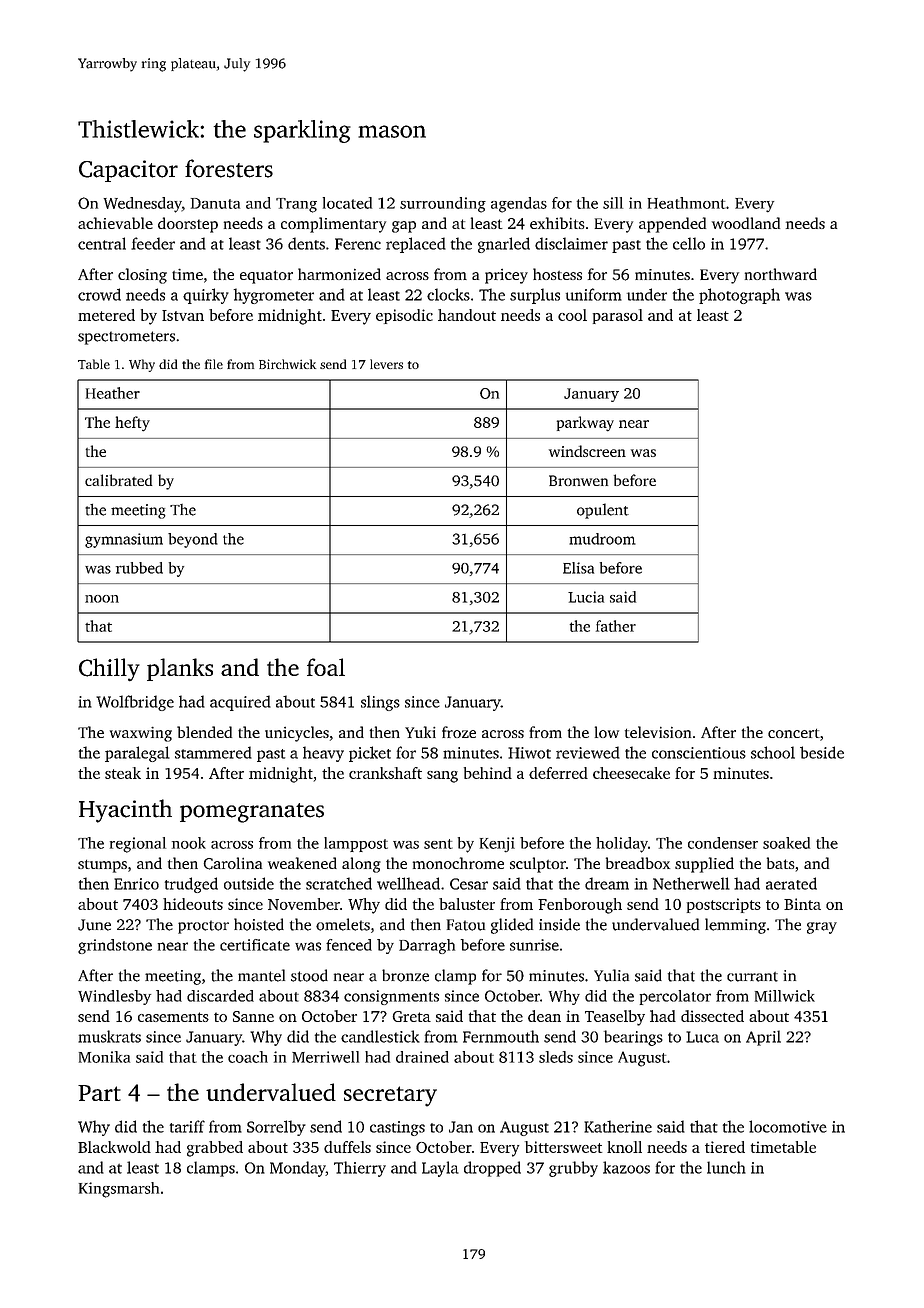  What do you see at coordinates (726, 1167) in the page?
I see `lunch` at bounding box center [726, 1167].
